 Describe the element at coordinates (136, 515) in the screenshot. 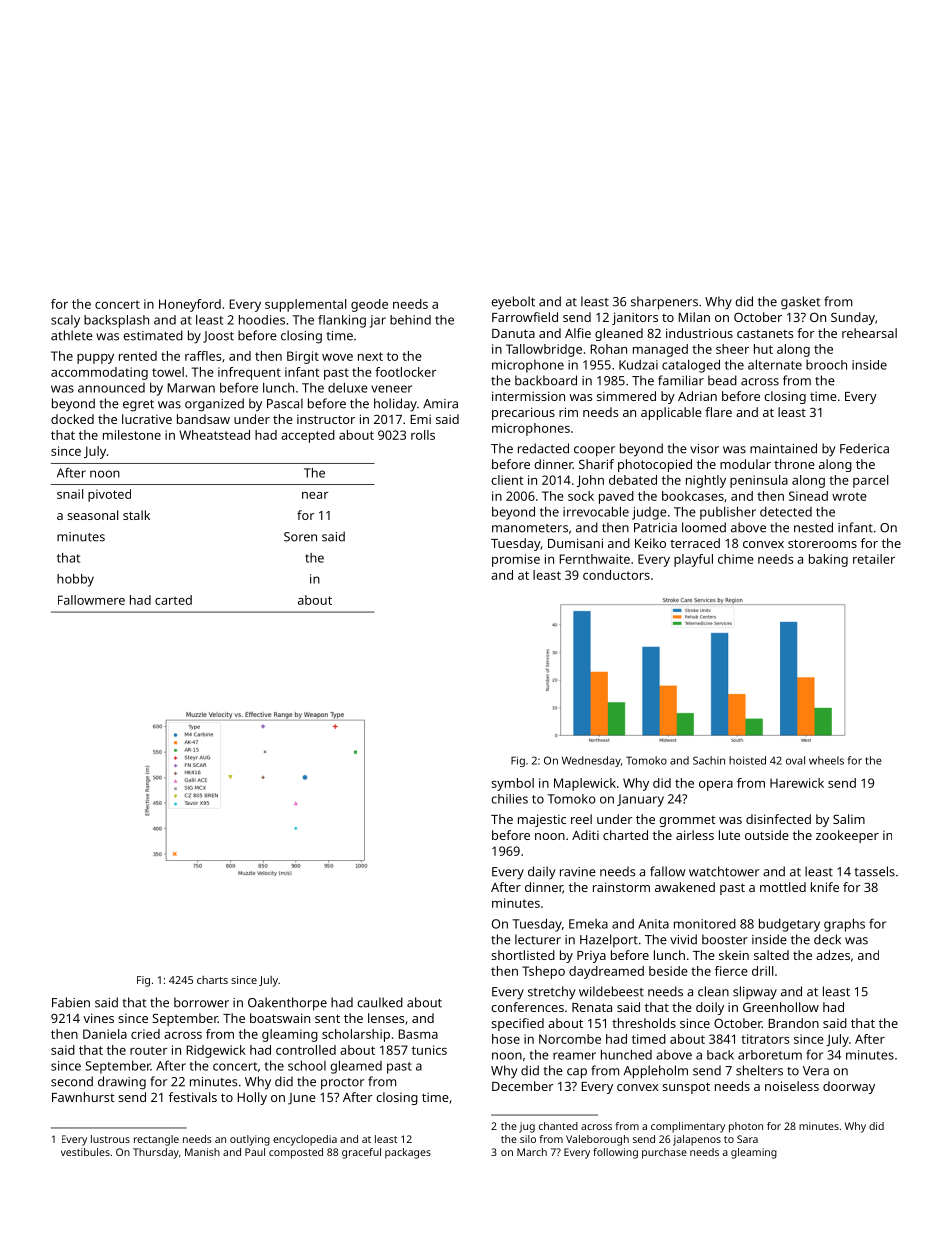

I see `stalk` at that location.
